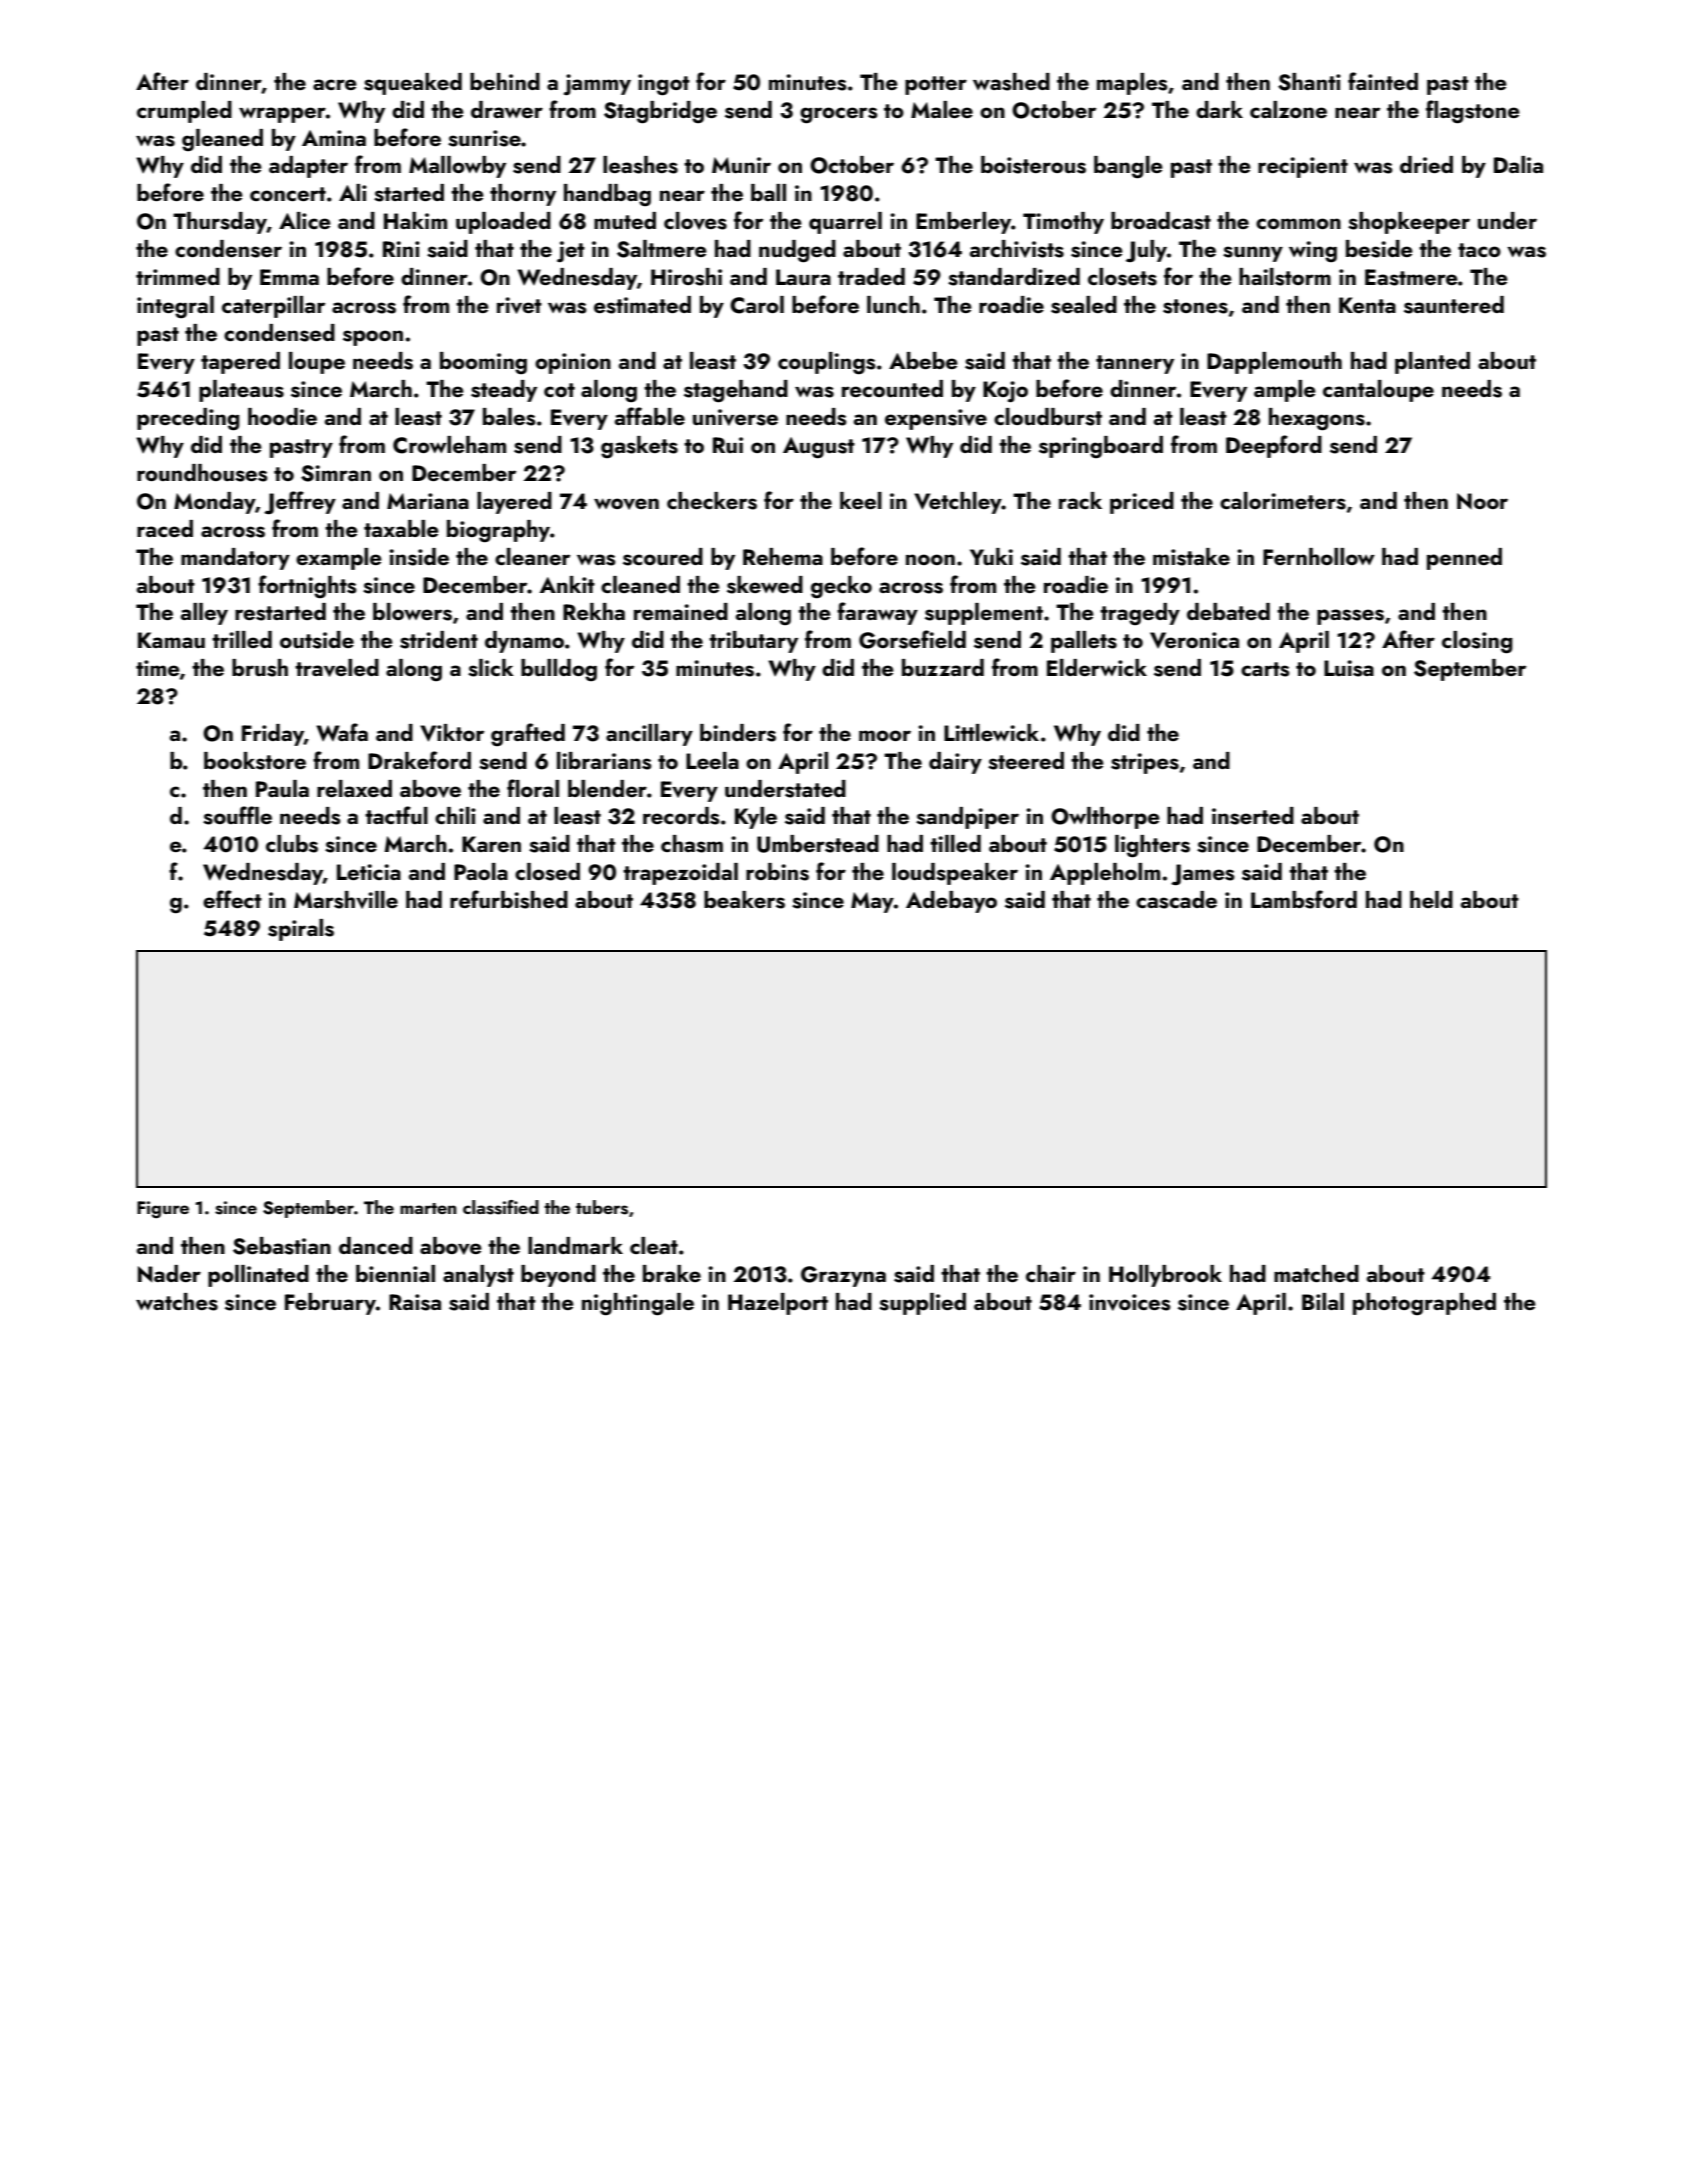 The width and height of the image is (1683, 2178). What do you see at coordinates (1132, 84) in the image?
I see `maples` at bounding box center [1132, 84].
